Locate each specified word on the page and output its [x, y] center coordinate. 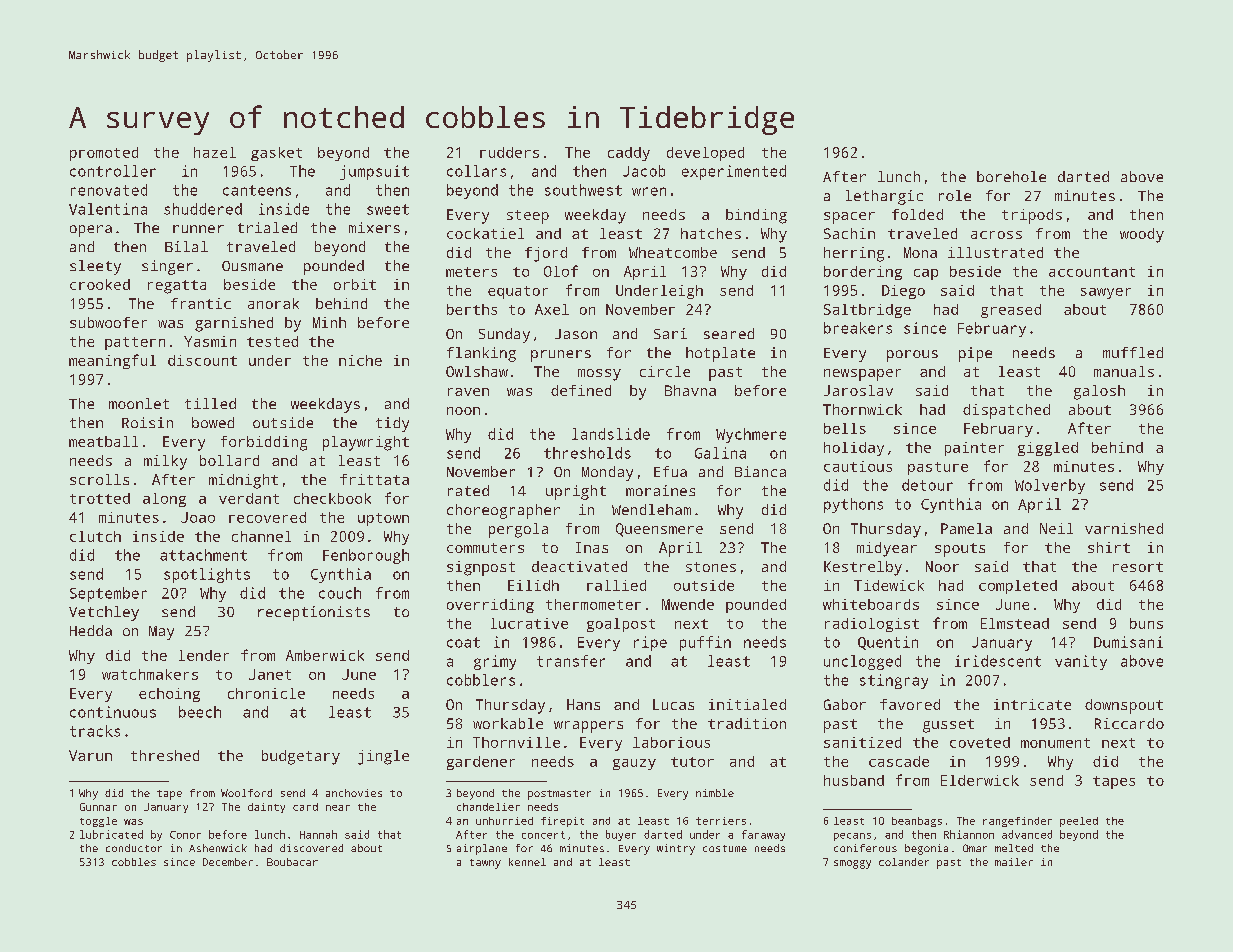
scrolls [99, 479]
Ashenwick [218, 848]
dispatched [1006, 411]
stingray [894, 681]
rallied [616, 585]
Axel [552, 309]
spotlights [207, 575]
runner [198, 229]
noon [463, 411]
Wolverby [1050, 486]
